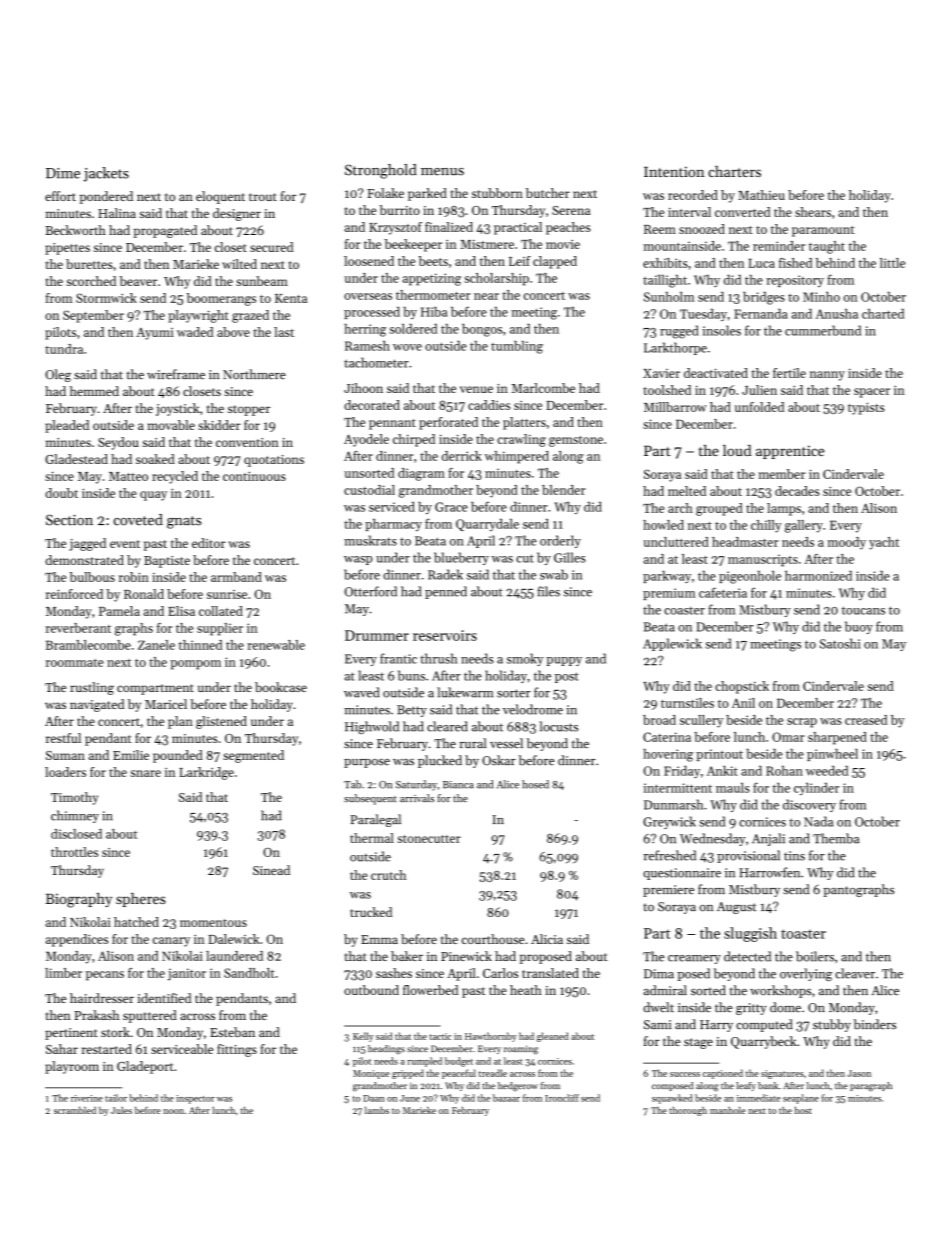  I want to click on charters, so click(734, 171).
